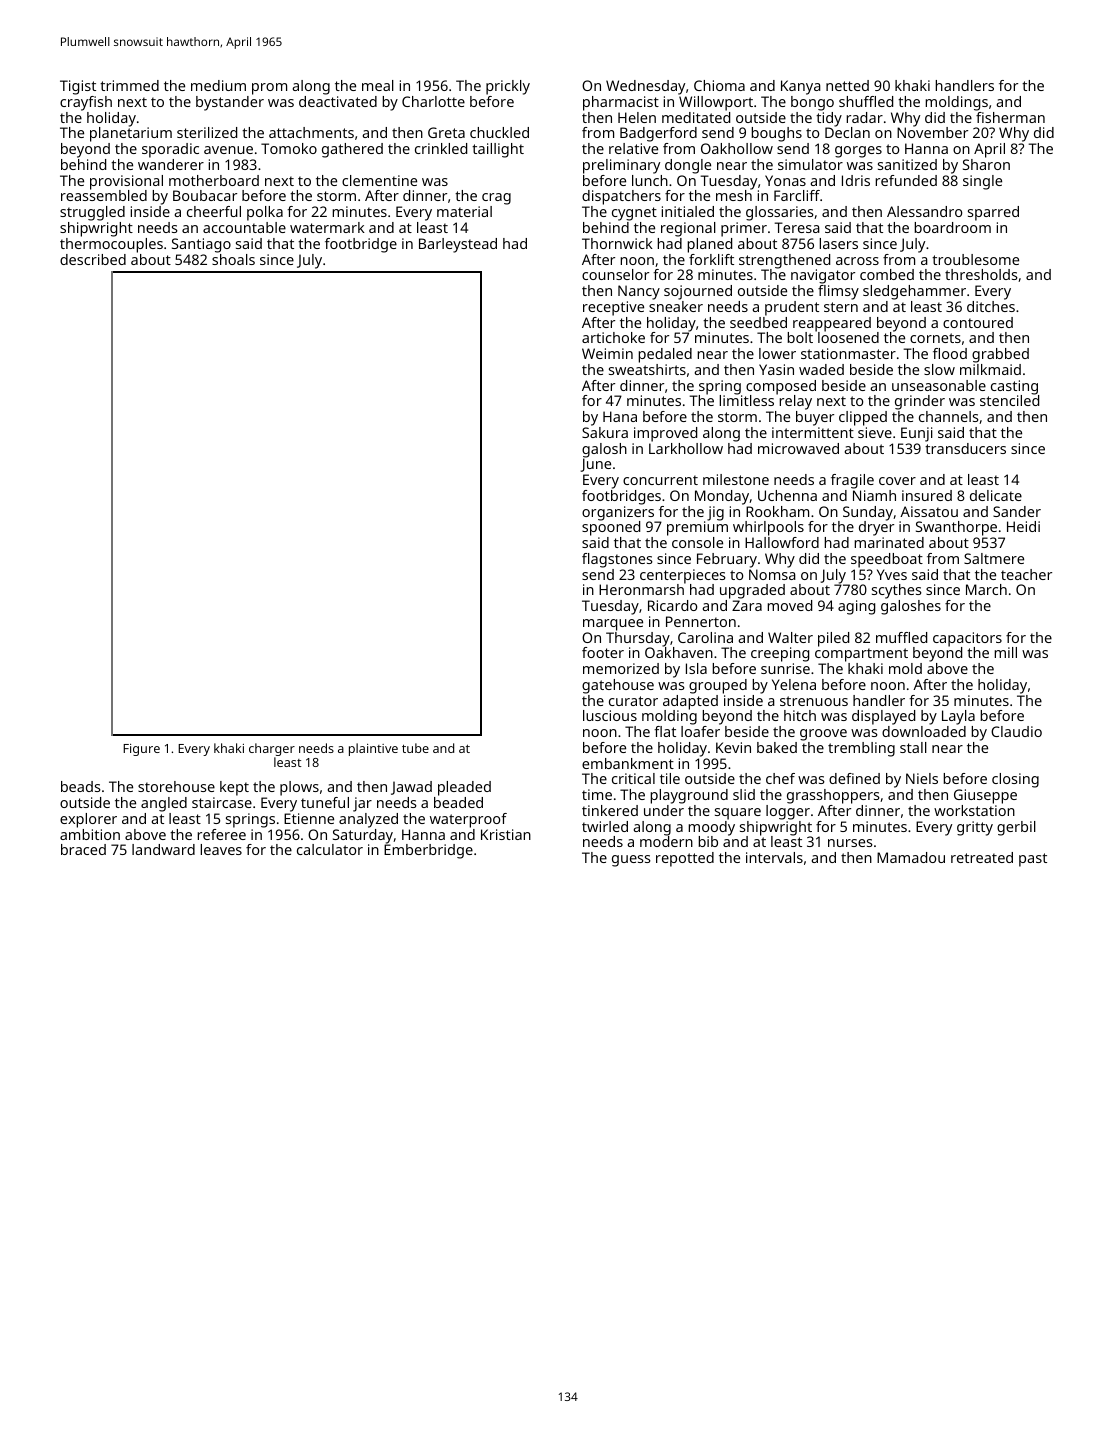 The width and height of the page is (1115, 1444). Describe the element at coordinates (415, 748) in the page. I see `tube` at that location.
